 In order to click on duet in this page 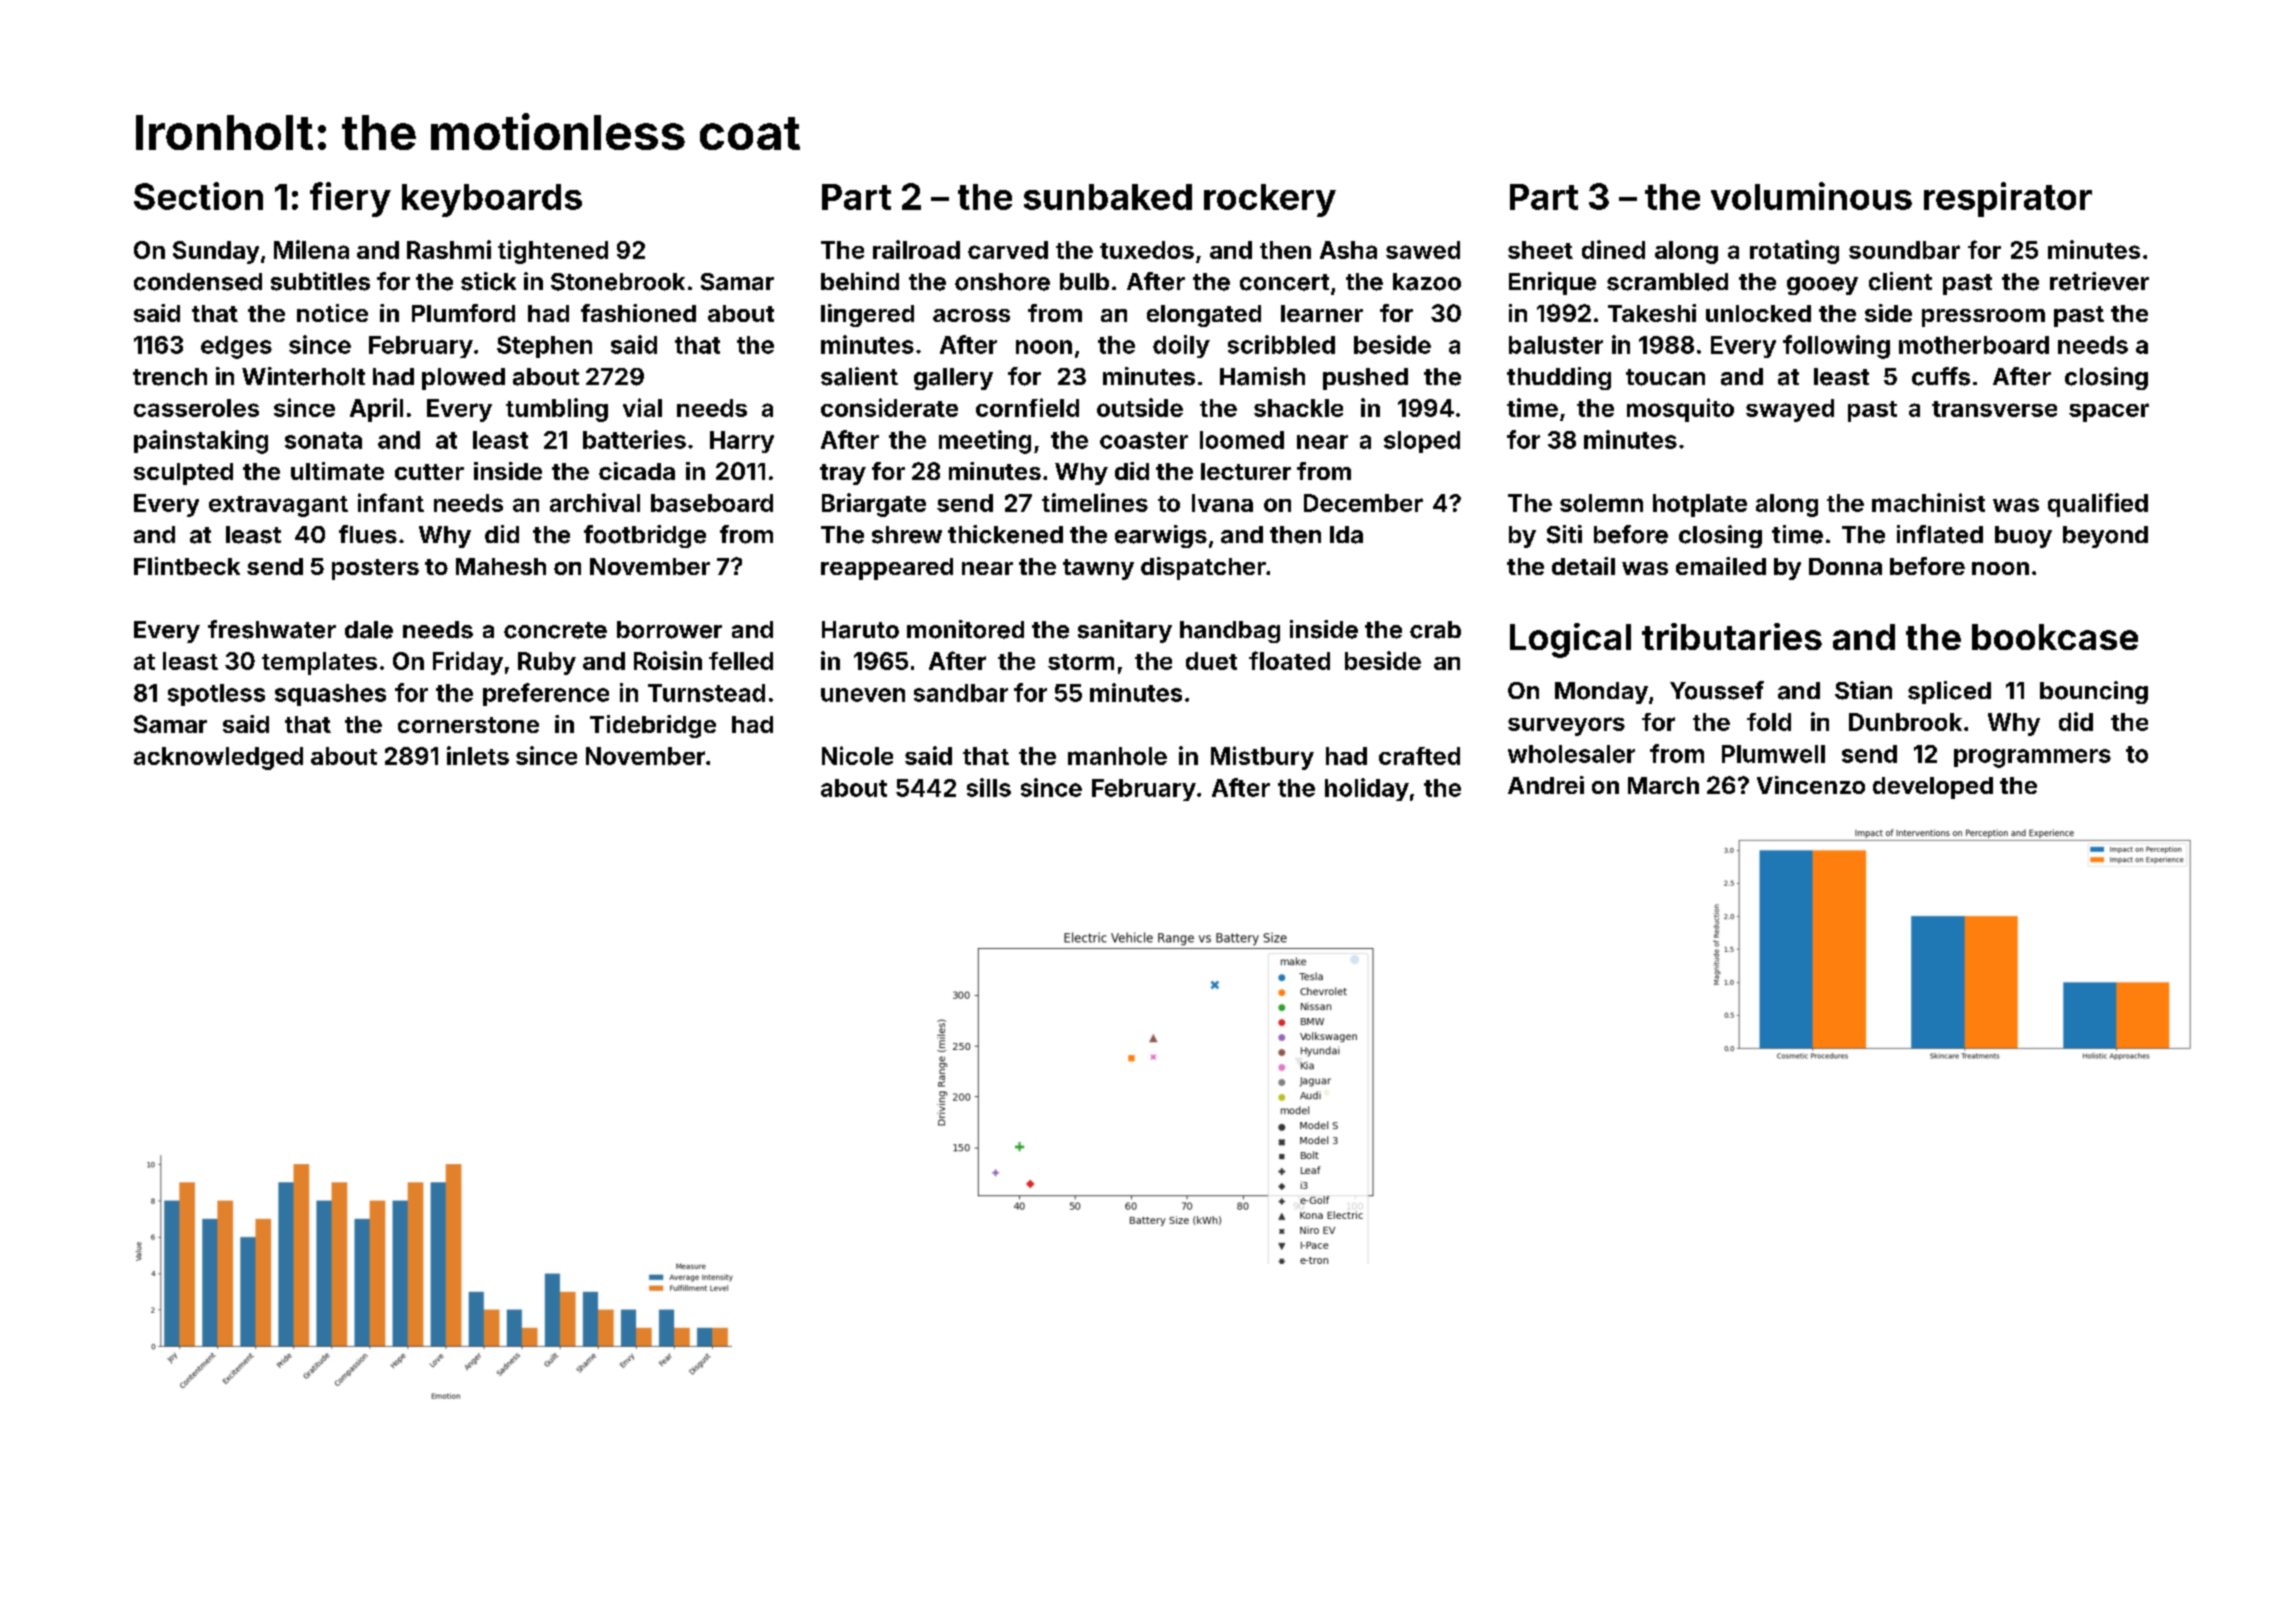, I will do `click(1211, 661)`.
